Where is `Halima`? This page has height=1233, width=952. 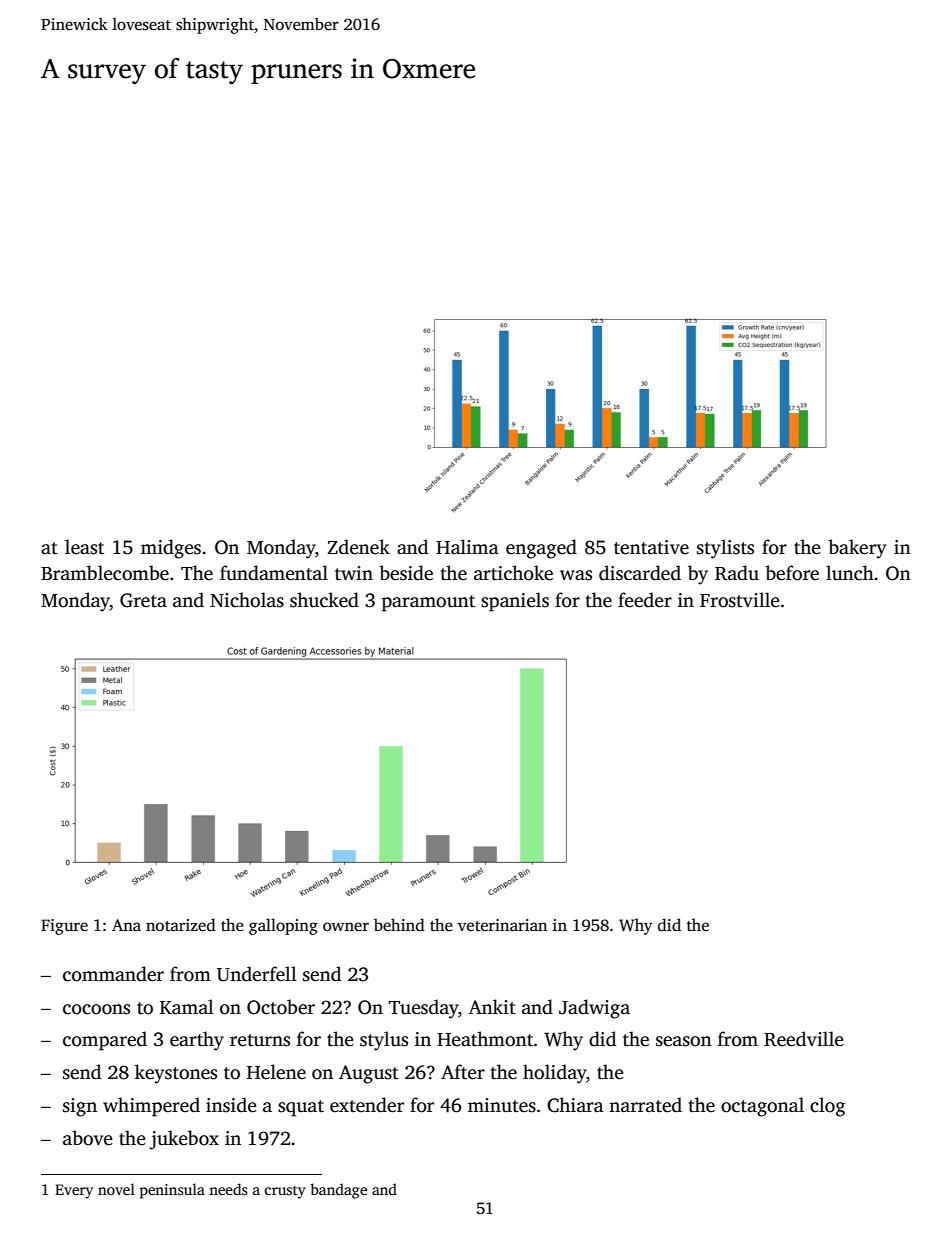
Halima is located at coordinates (467, 546).
